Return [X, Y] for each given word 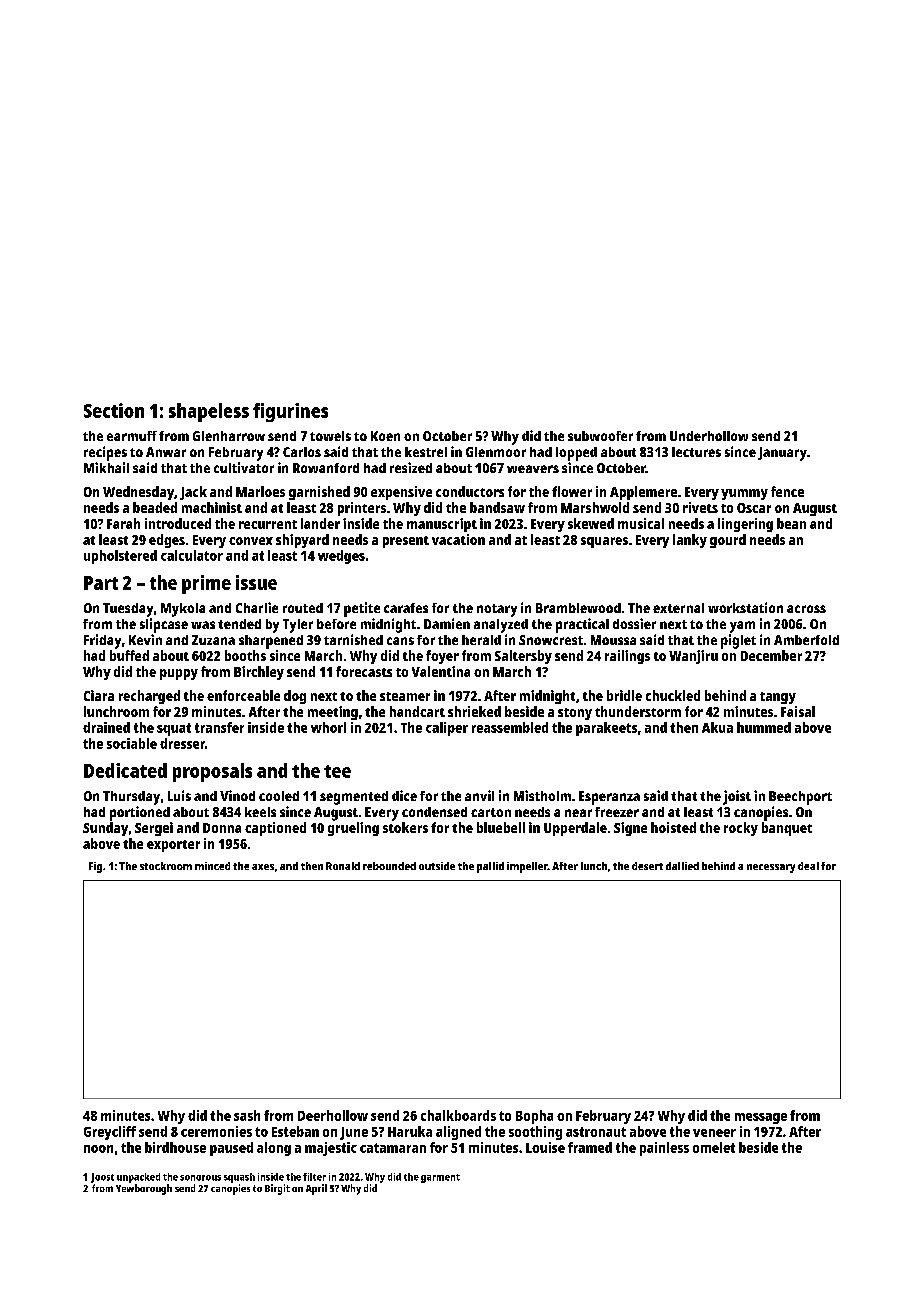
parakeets [606, 729]
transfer [219, 727]
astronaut [596, 1132]
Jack [193, 493]
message [761, 1118]
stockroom [166, 866]
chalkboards [458, 1115]
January [782, 454]
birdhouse [175, 1147]
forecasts [364, 671]
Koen [385, 436]
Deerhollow [333, 1115]
